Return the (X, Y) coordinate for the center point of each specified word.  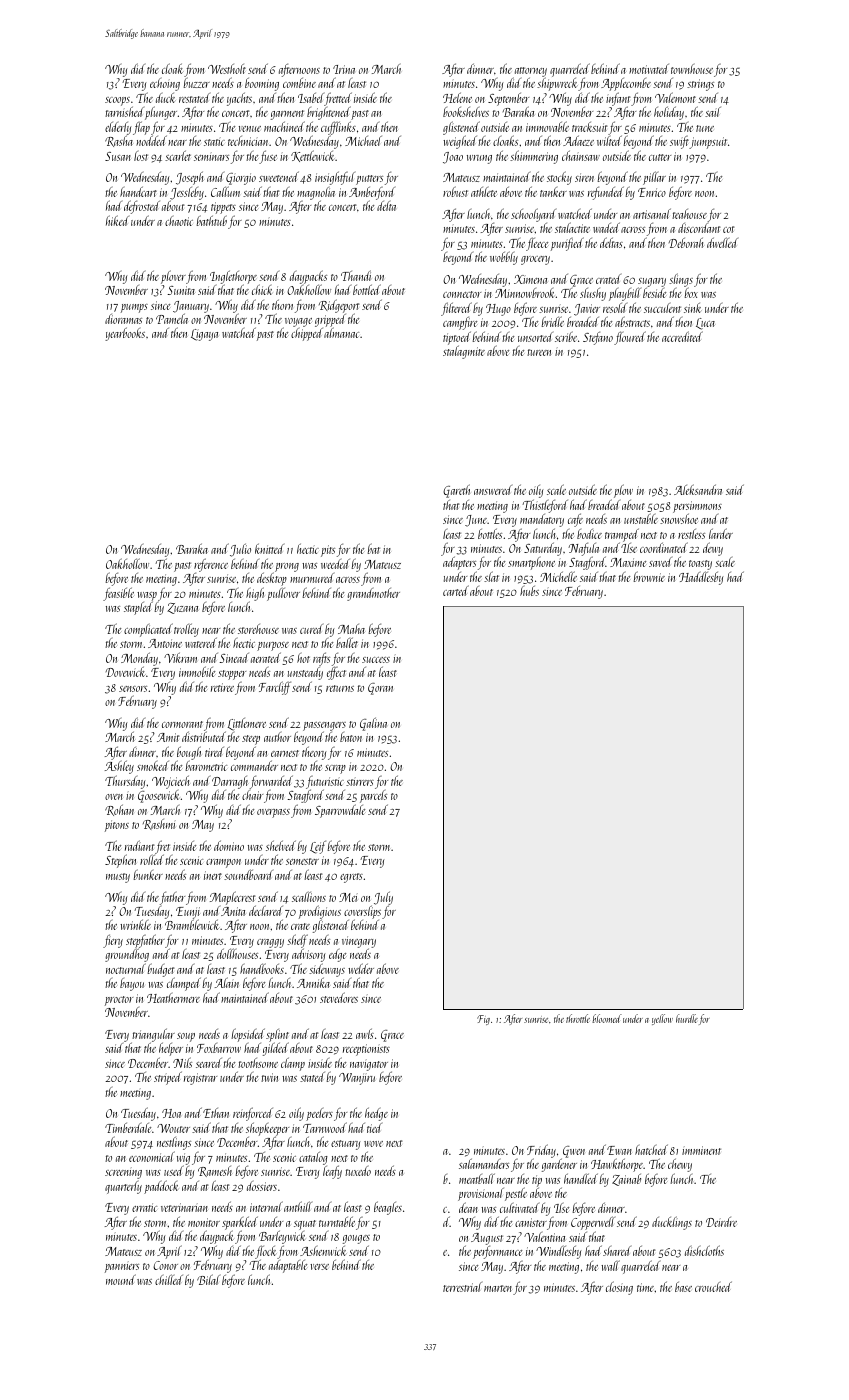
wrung (479, 159)
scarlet (178, 155)
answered (493, 490)
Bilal (208, 1279)
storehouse (258, 629)
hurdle (687, 1018)
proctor (119, 1001)
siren (584, 177)
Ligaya (204, 335)
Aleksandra (698, 489)
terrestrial (462, 1287)
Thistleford (545, 506)
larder (721, 533)
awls (365, 1033)
